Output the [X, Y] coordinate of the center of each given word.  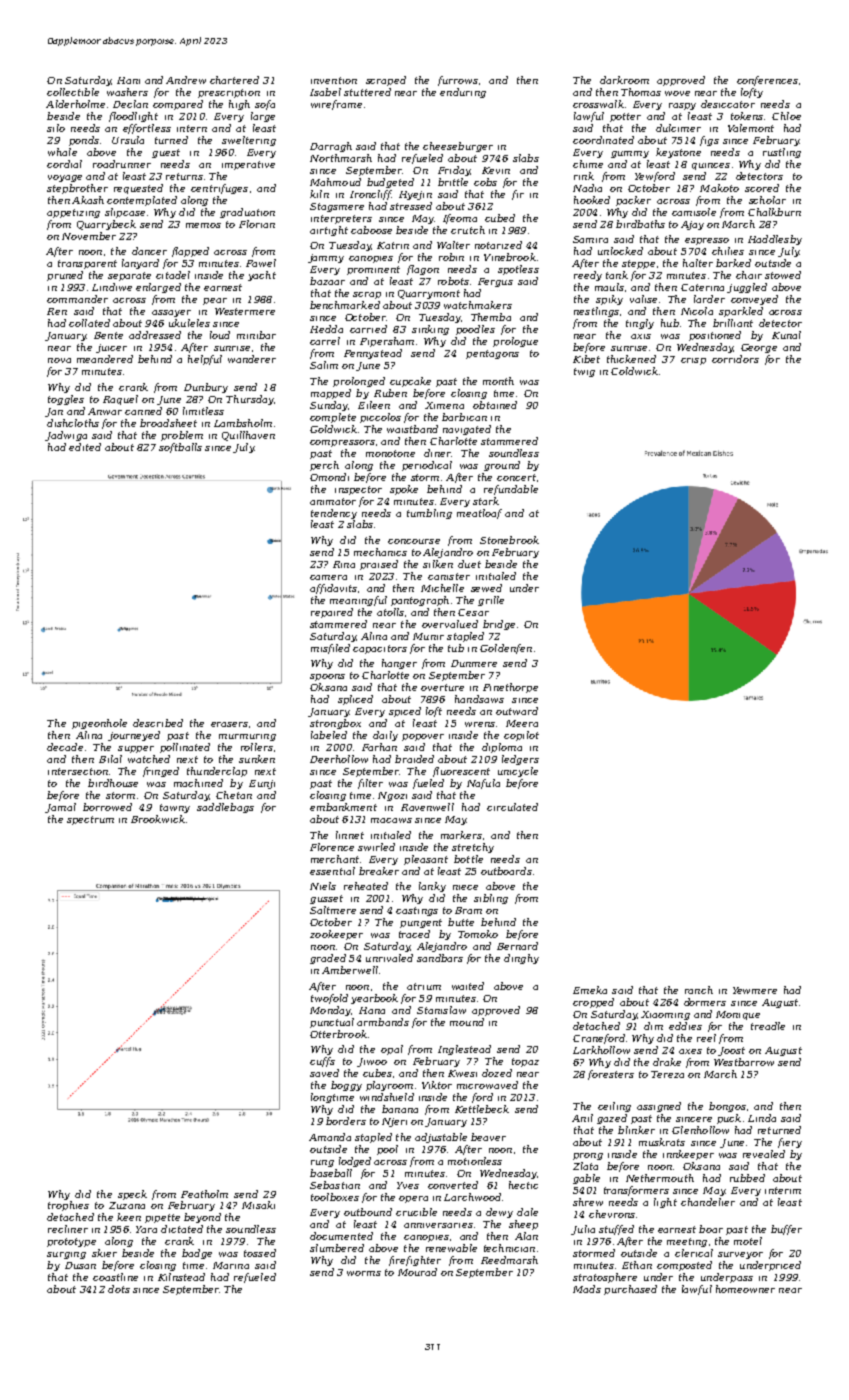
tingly [640, 324]
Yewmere [755, 990]
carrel [325, 341]
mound [467, 1022]
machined [198, 783]
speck [132, 1195]
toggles [66, 400]
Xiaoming [665, 1015]
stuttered [367, 92]
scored [762, 188]
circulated [512, 807]
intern [192, 128]
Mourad [417, 1272]
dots [119, 1289]
